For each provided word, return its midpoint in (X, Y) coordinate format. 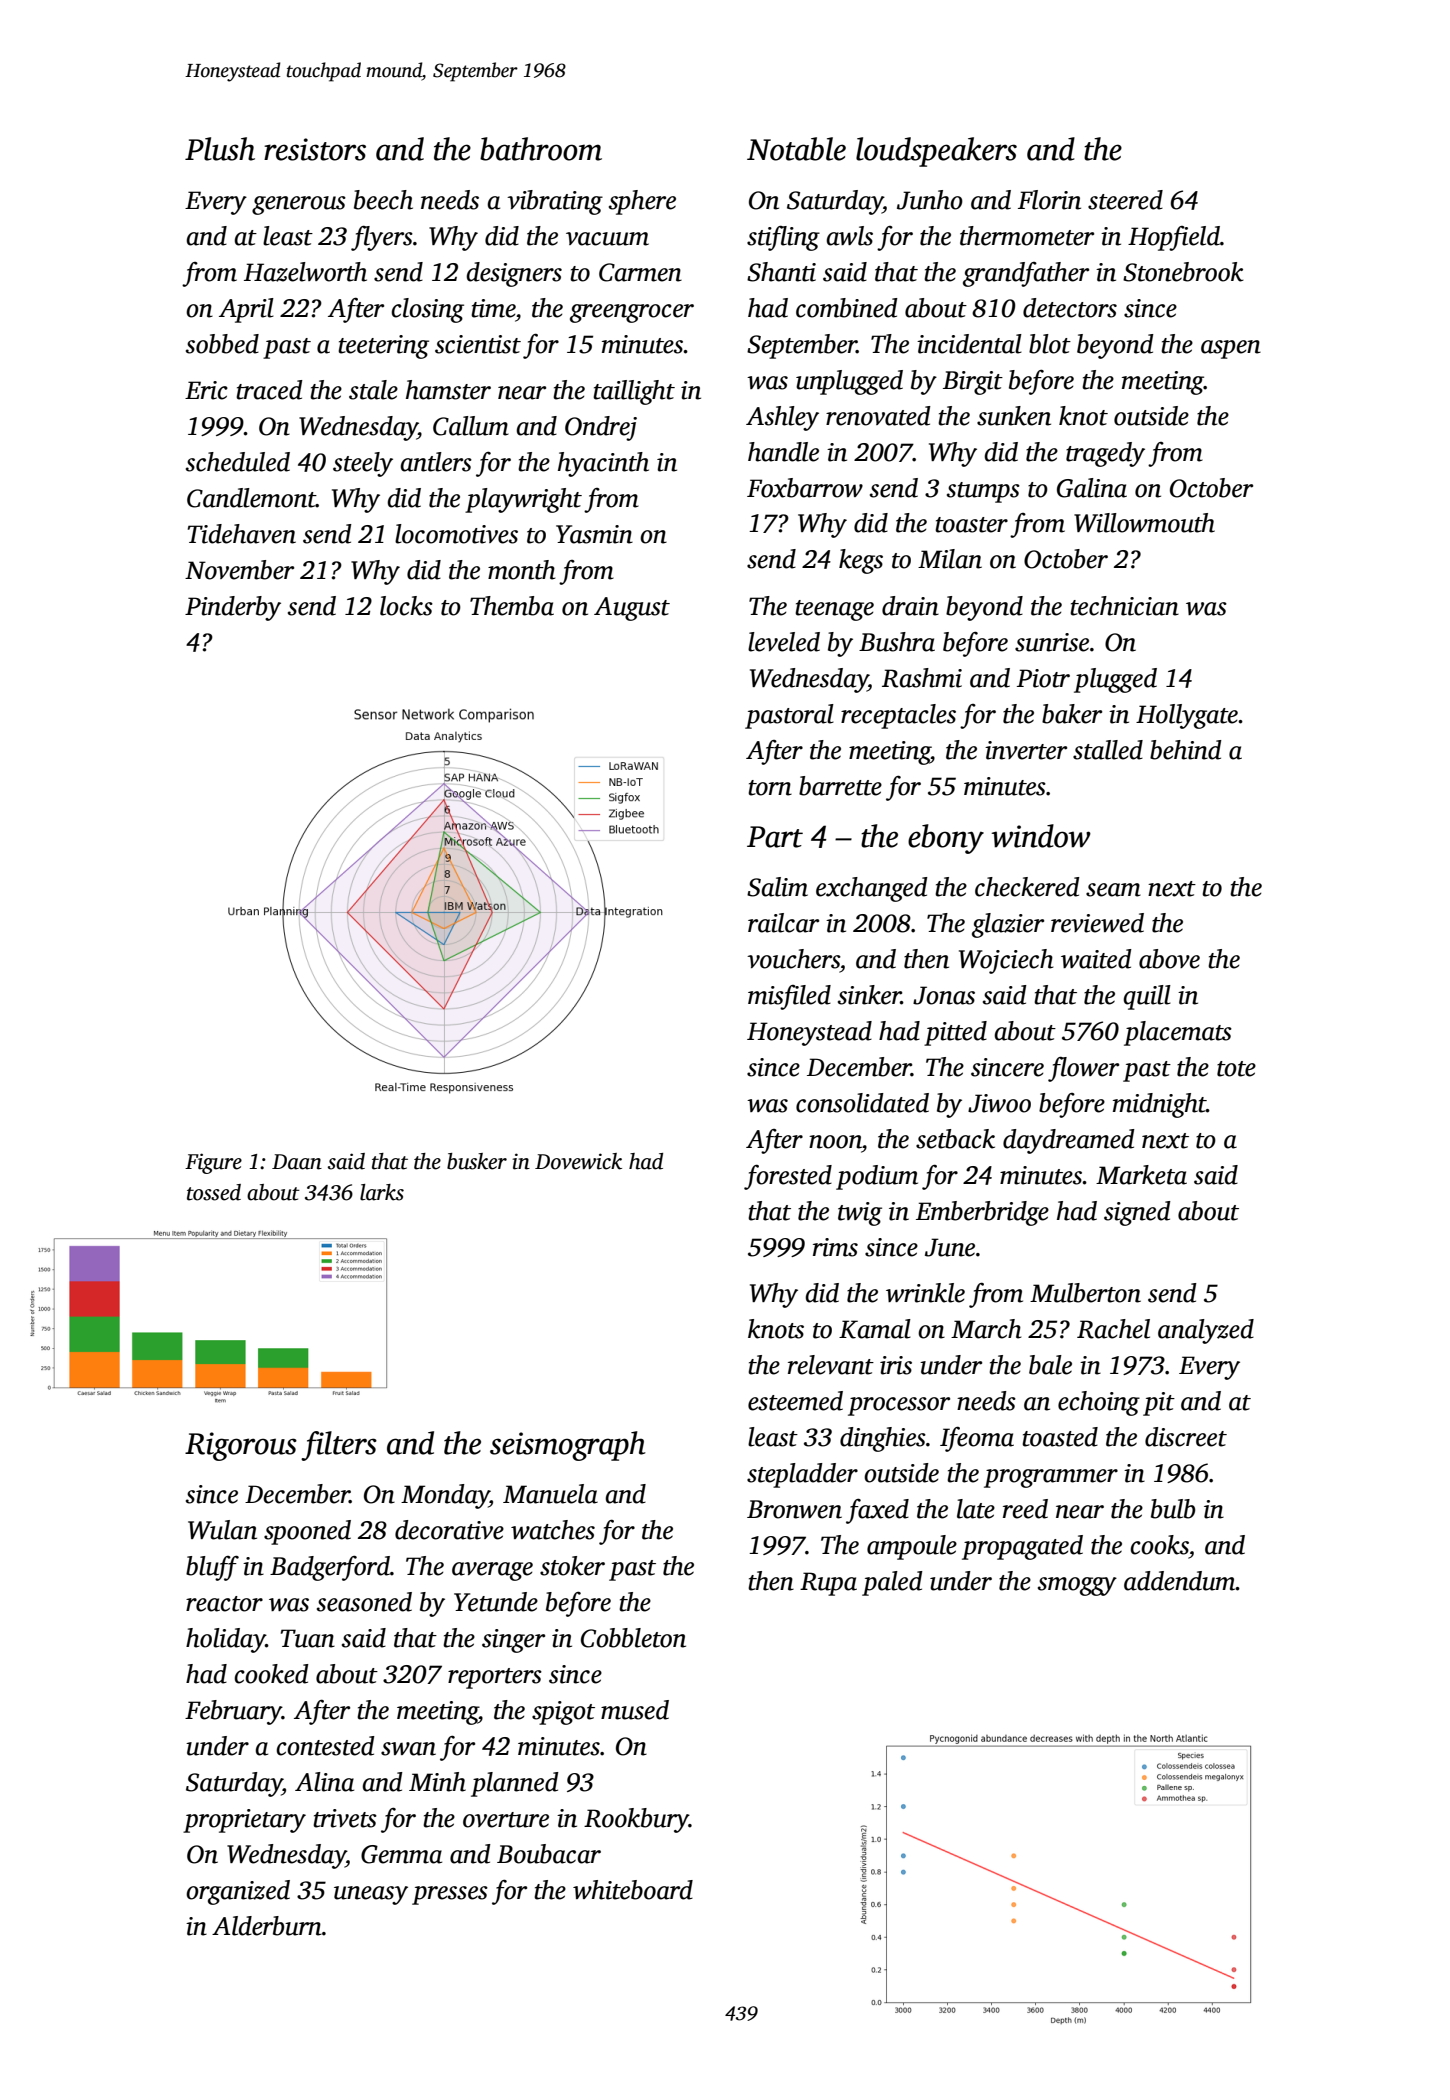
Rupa (828, 1584)
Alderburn (267, 1926)
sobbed (222, 344)
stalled (1108, 750)
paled (892, 1583)
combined (847, 308)
